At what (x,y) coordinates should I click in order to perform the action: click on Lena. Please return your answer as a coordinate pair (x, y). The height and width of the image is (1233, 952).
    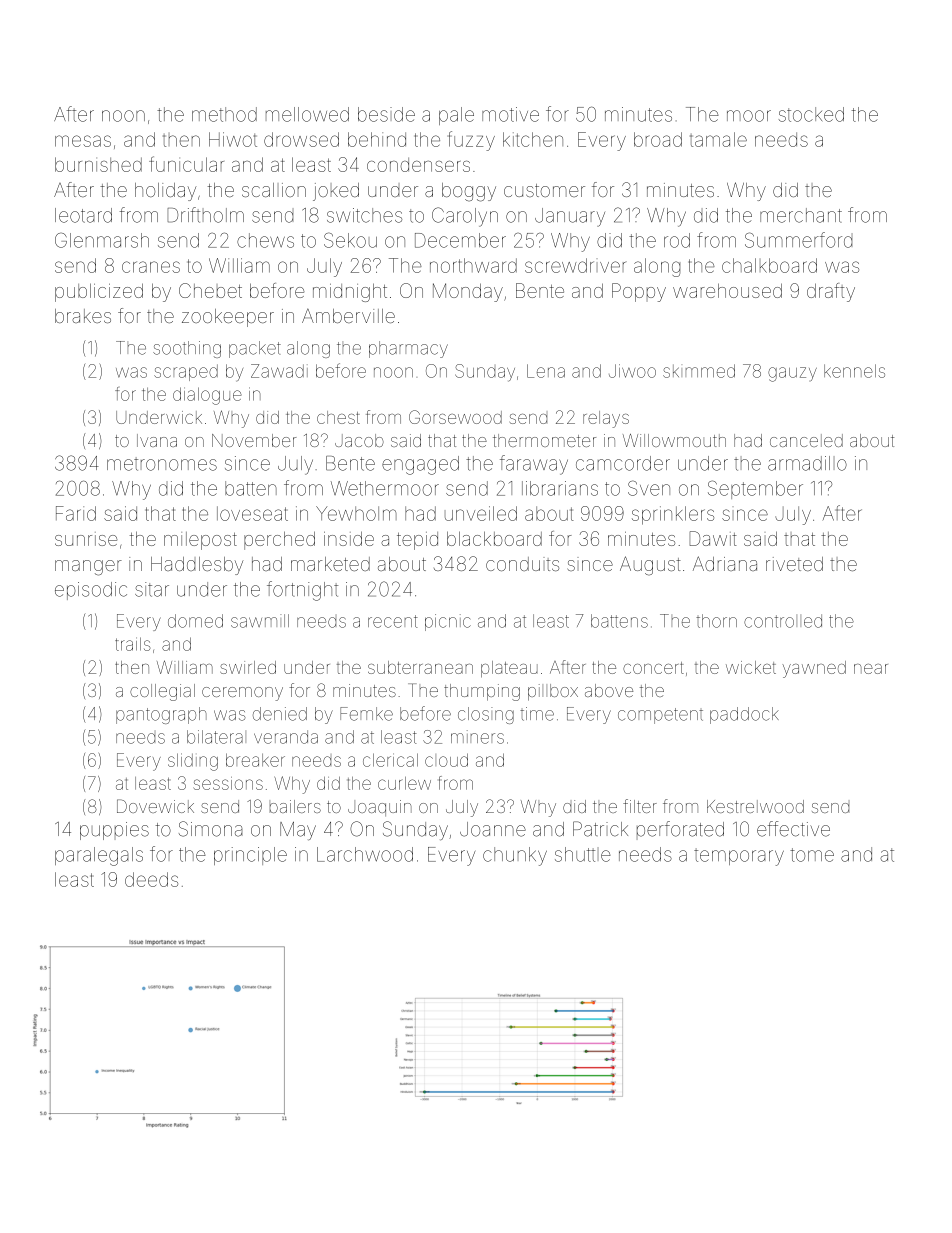
    Looking at the image, I should click on (546, 371).
